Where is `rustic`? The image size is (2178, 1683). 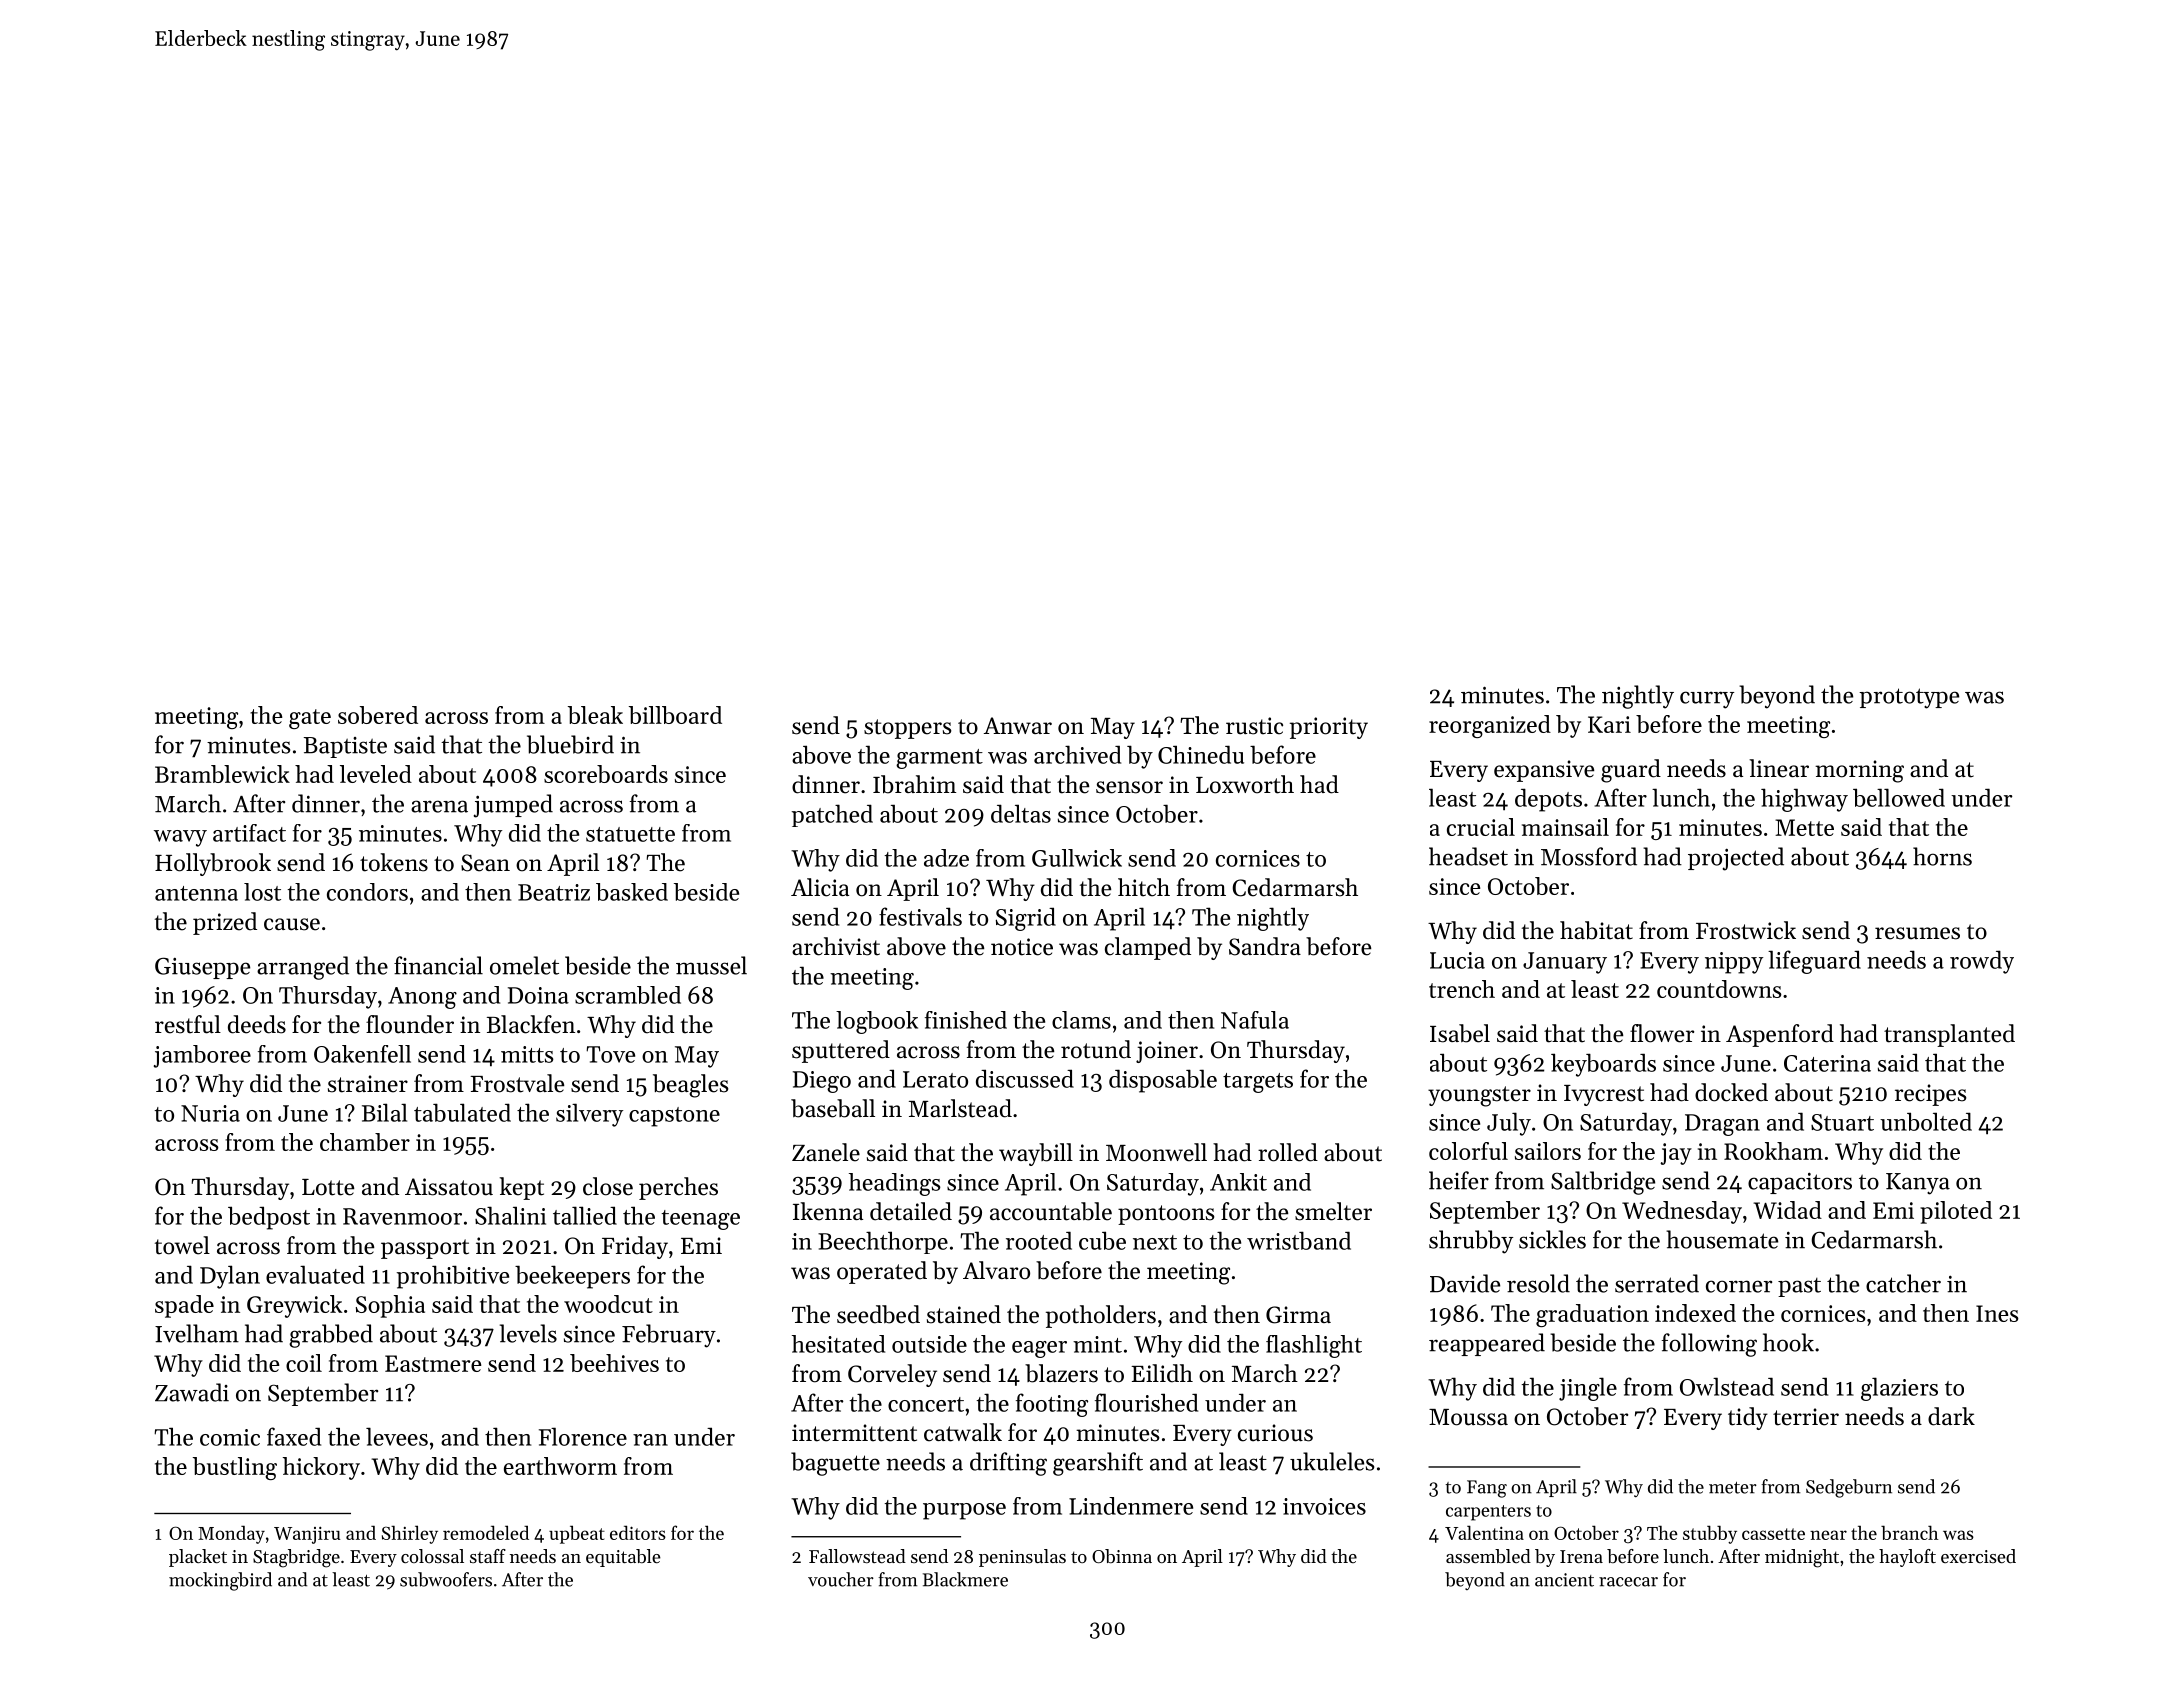
rustic is located at coordinates (1254, 726).
